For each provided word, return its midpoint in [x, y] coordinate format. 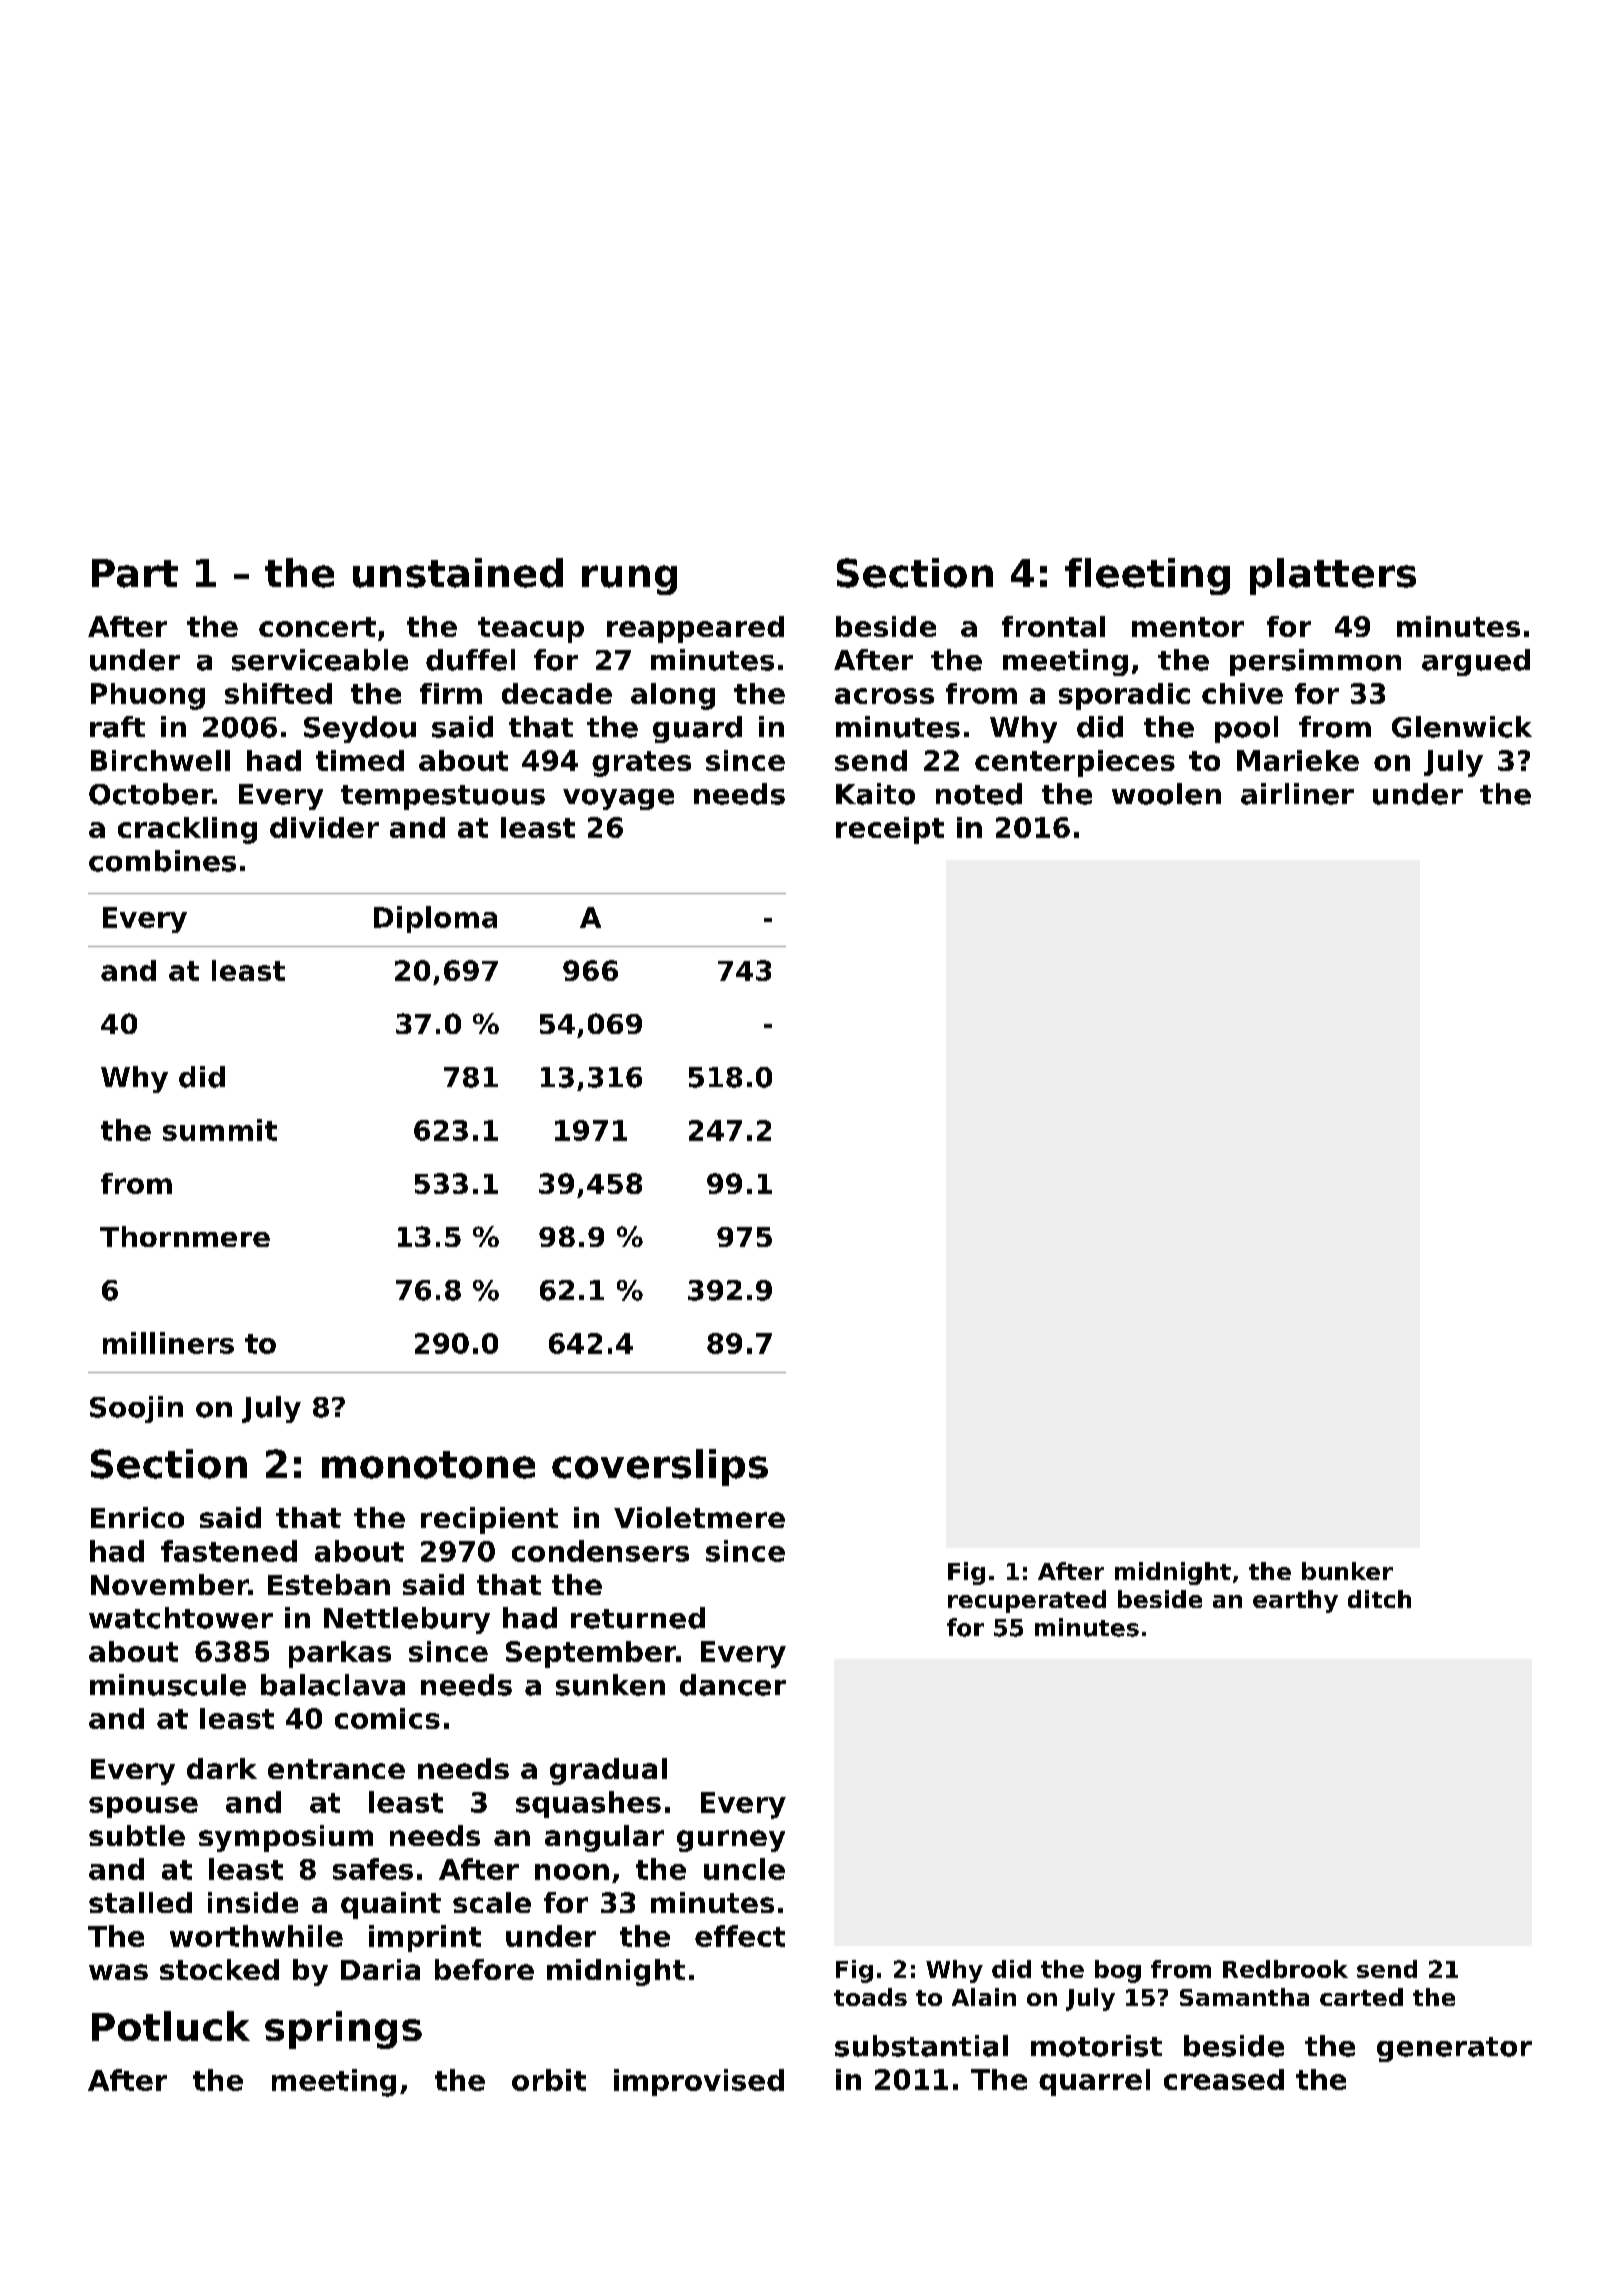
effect [740, 1936]
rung [629, 580]
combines [162, 861]
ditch [1379, 1599]
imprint [425, 1938]
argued [1476, 662]
